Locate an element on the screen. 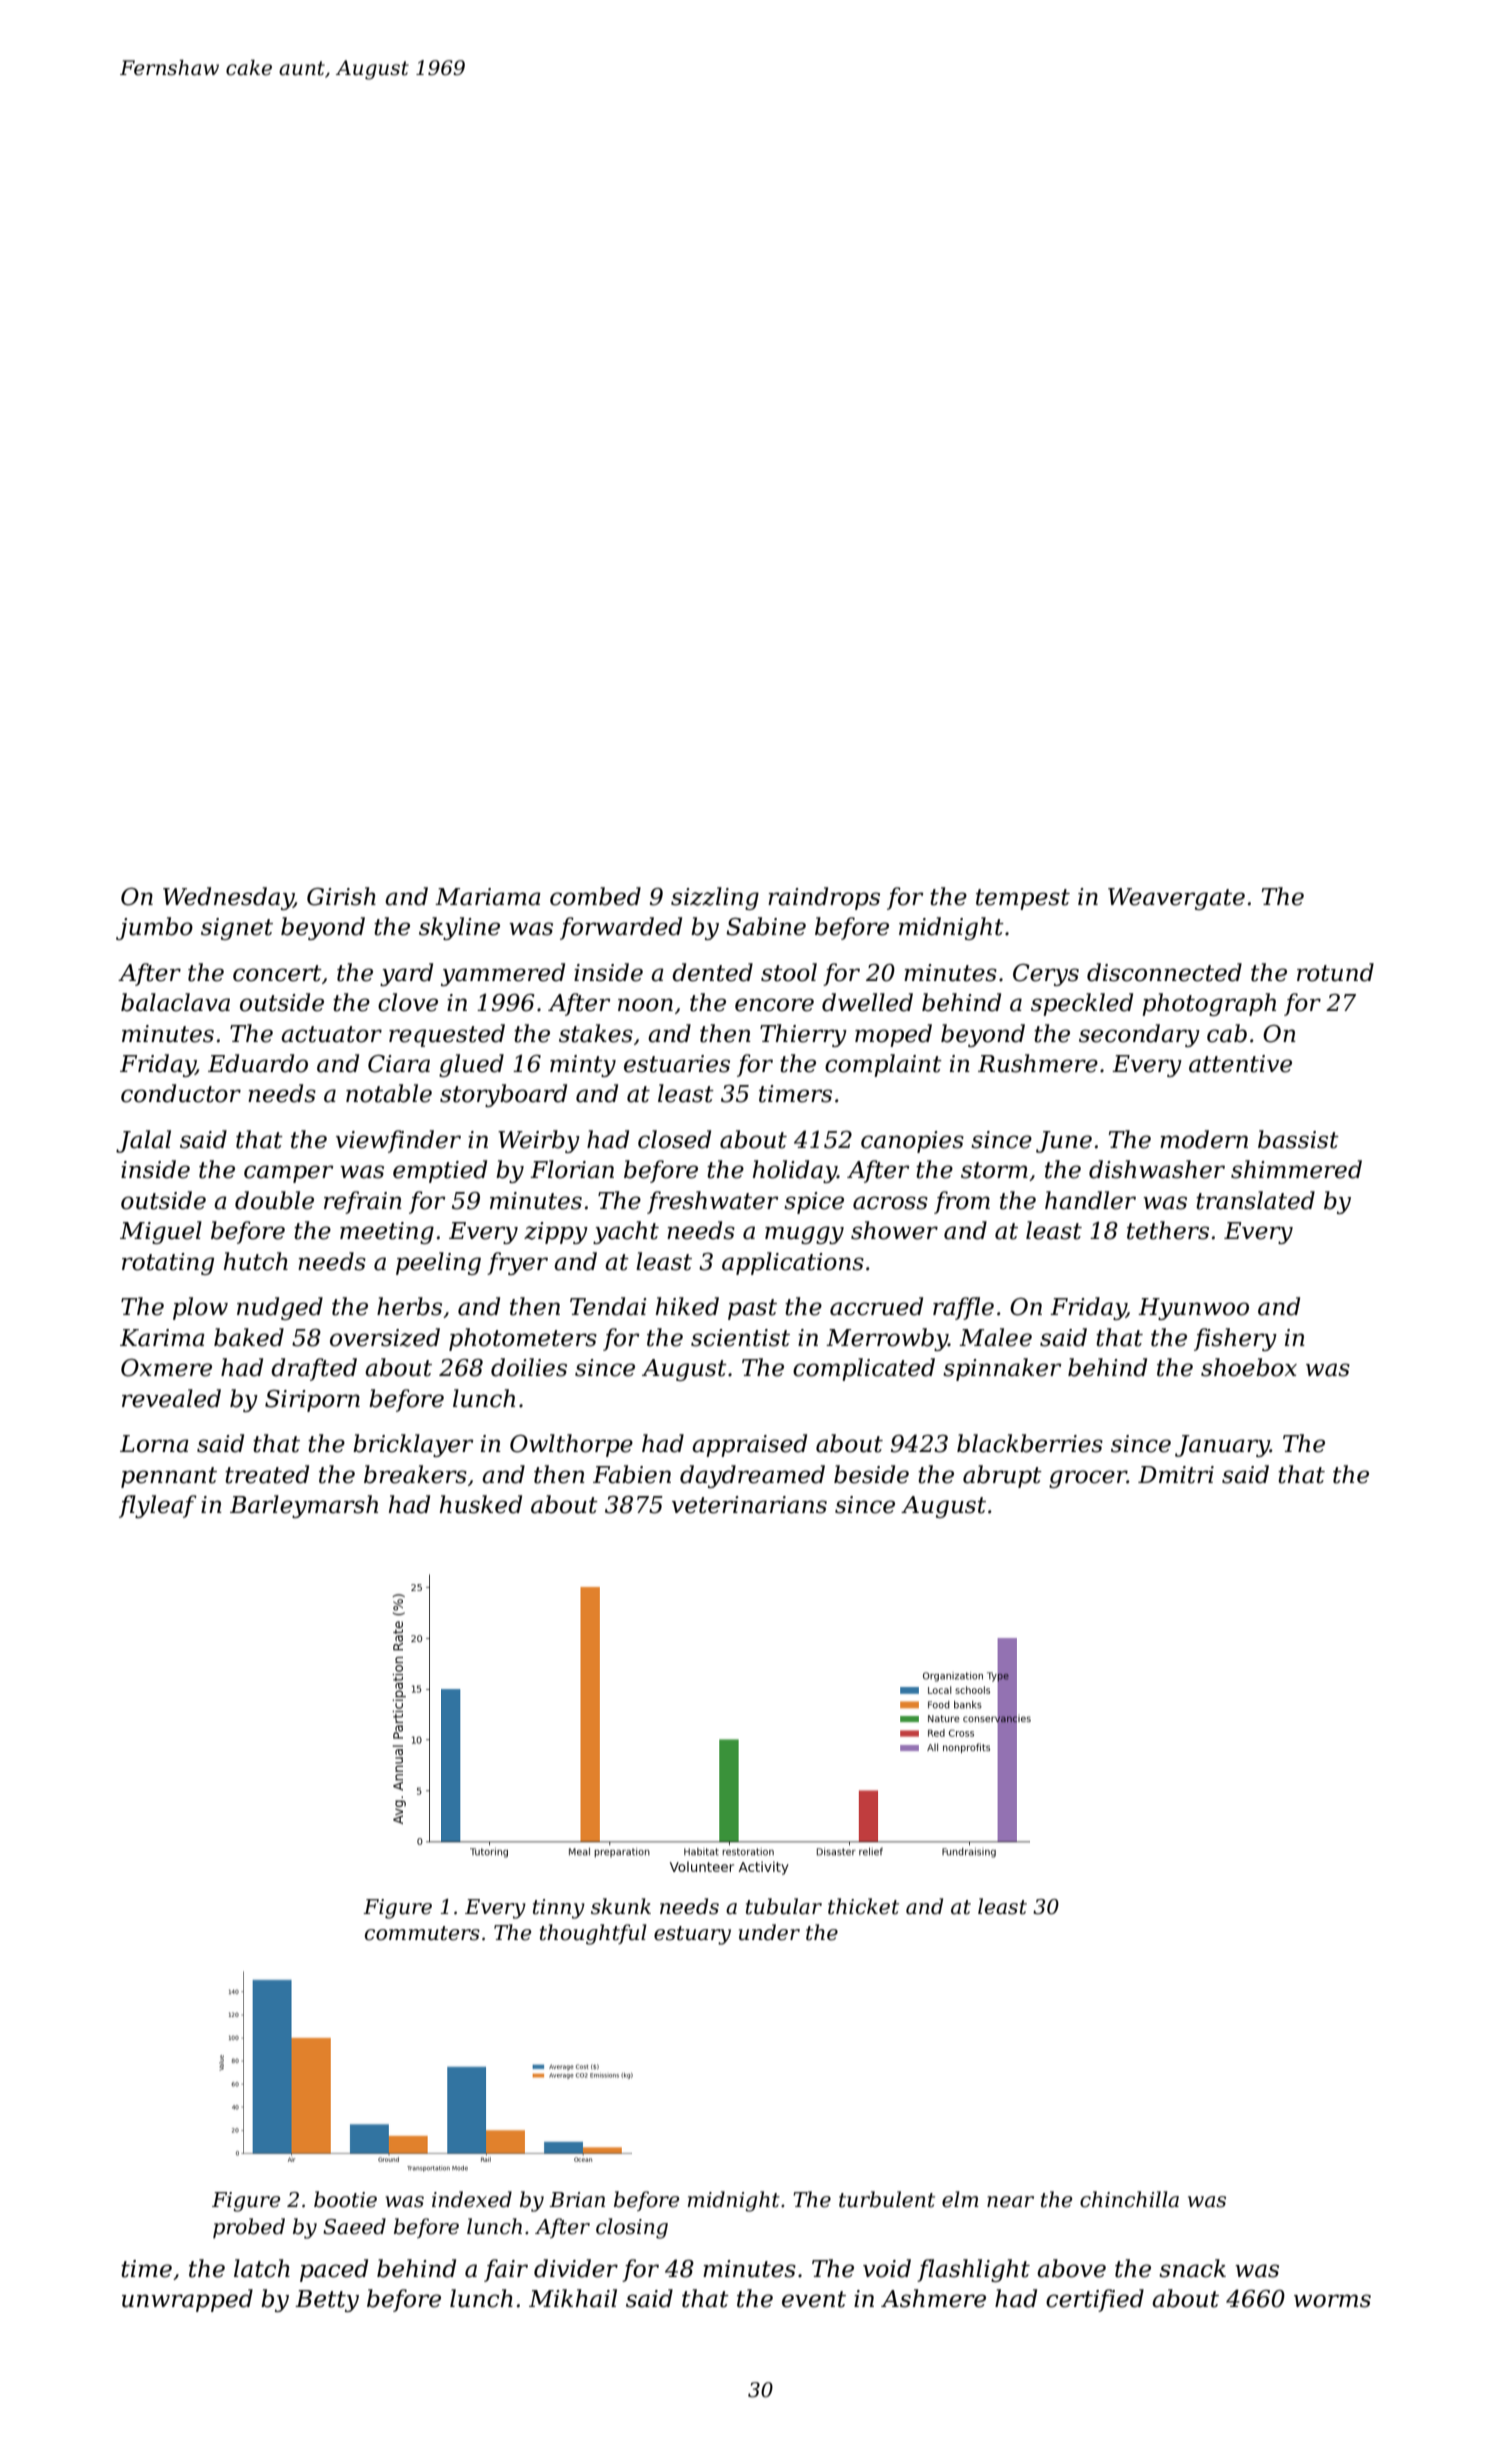 The width and height of the screenshot is (1496, 2464). jumbo is located at coordinates (154, 928).
